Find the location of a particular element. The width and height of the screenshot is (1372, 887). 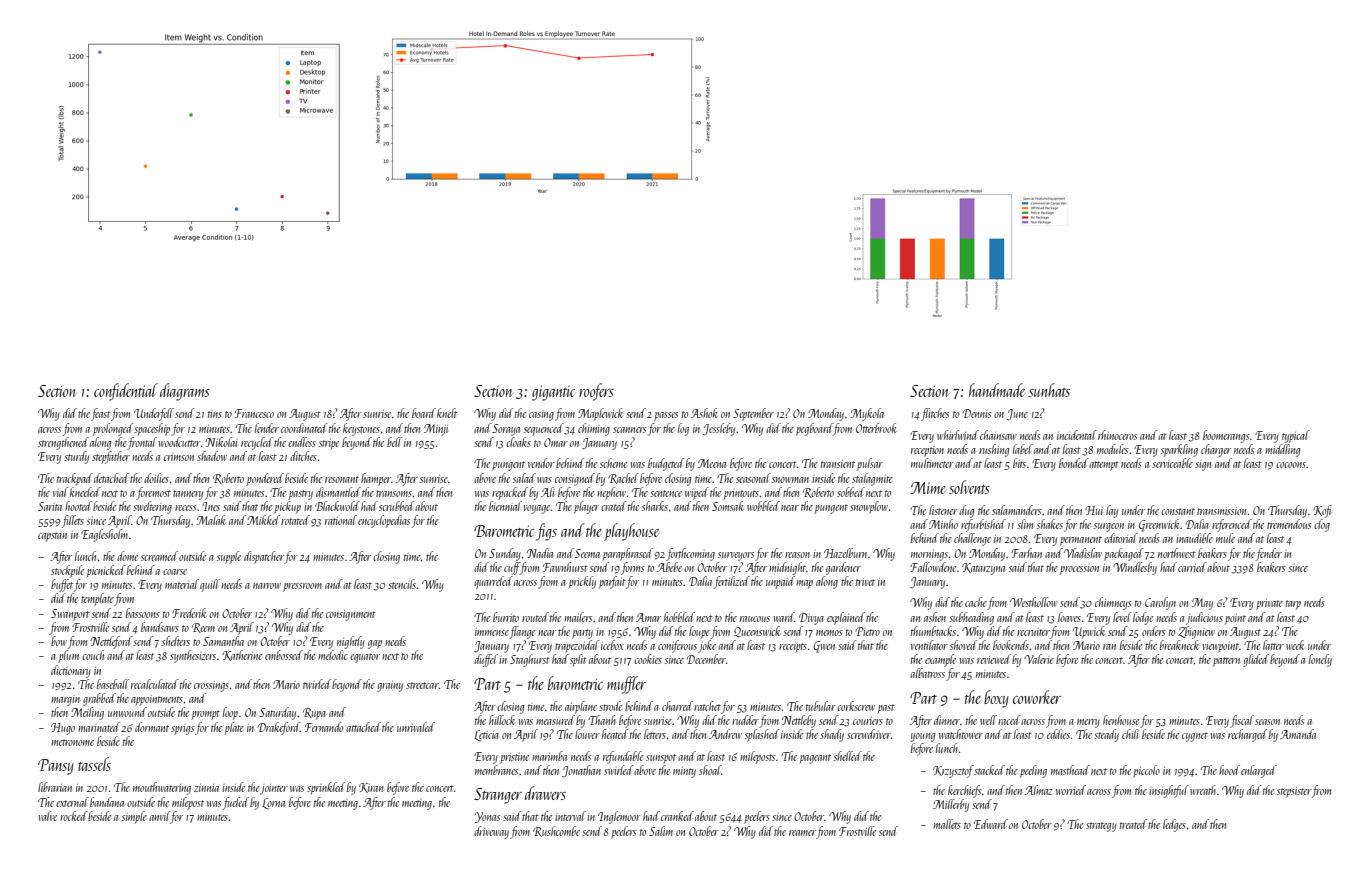

handmade is located at coordinates (997, 390).
